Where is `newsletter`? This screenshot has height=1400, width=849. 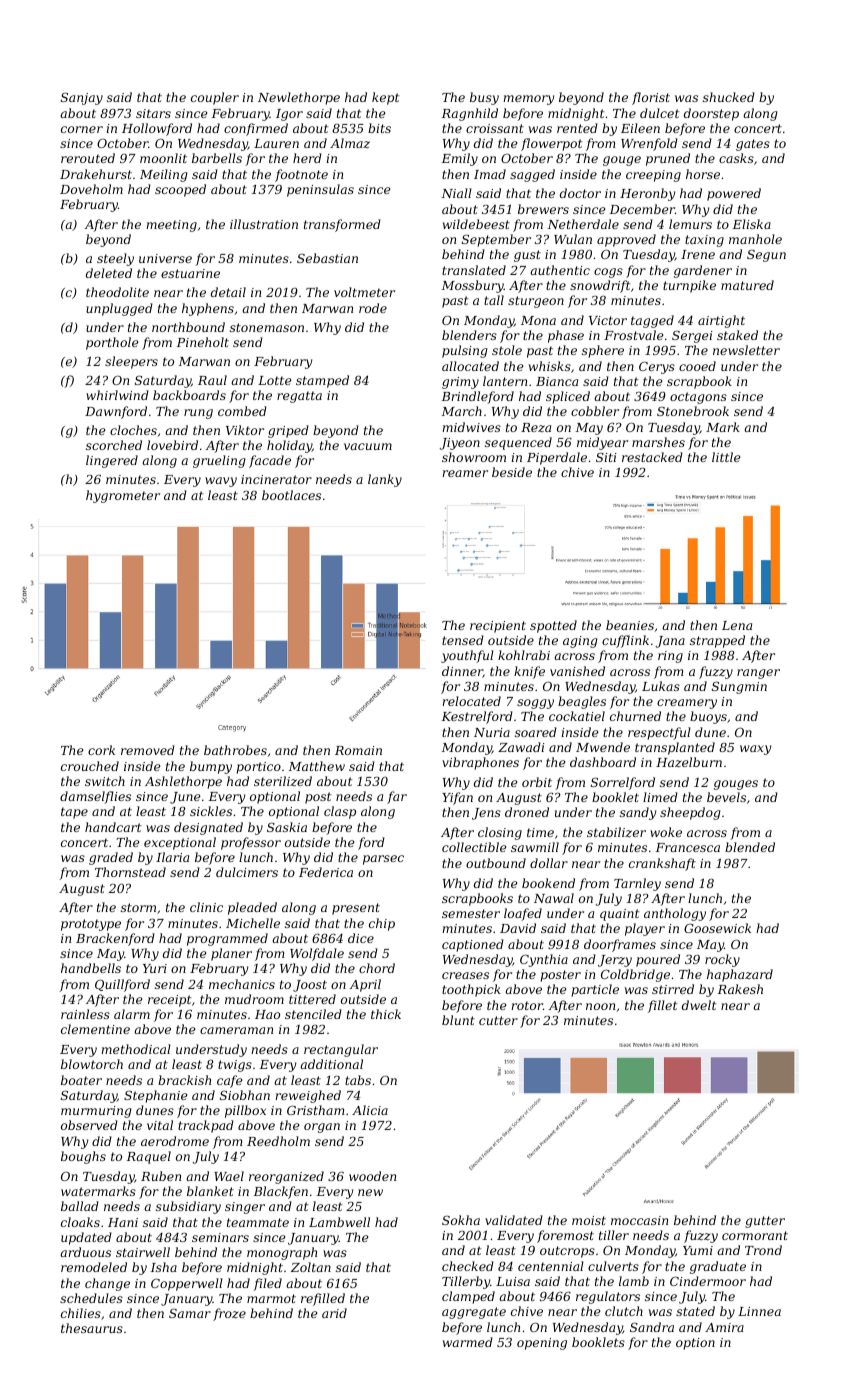
newsletter is located at coordinates (746, 350).
